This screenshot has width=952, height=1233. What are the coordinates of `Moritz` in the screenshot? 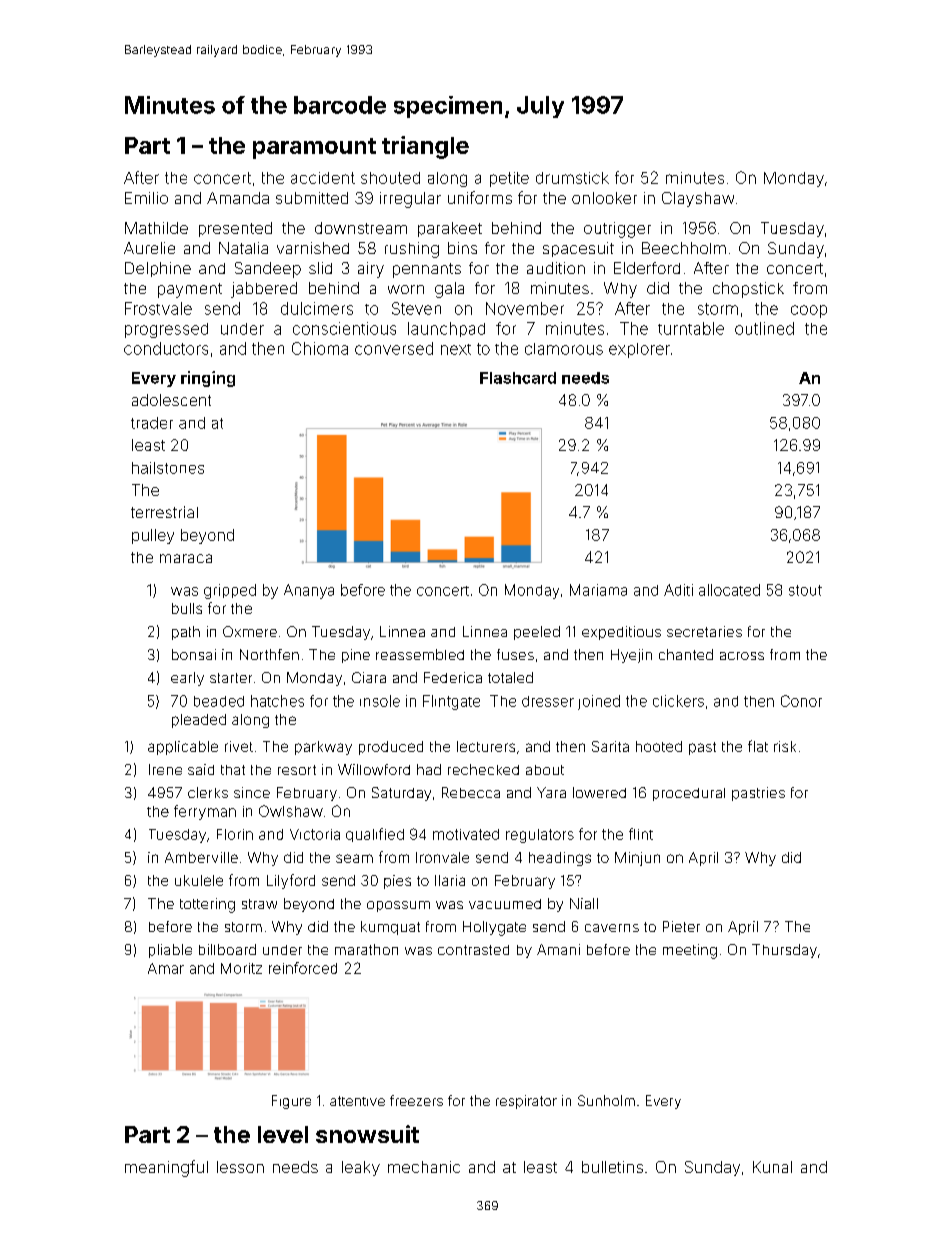 It's located at (241, 968).
